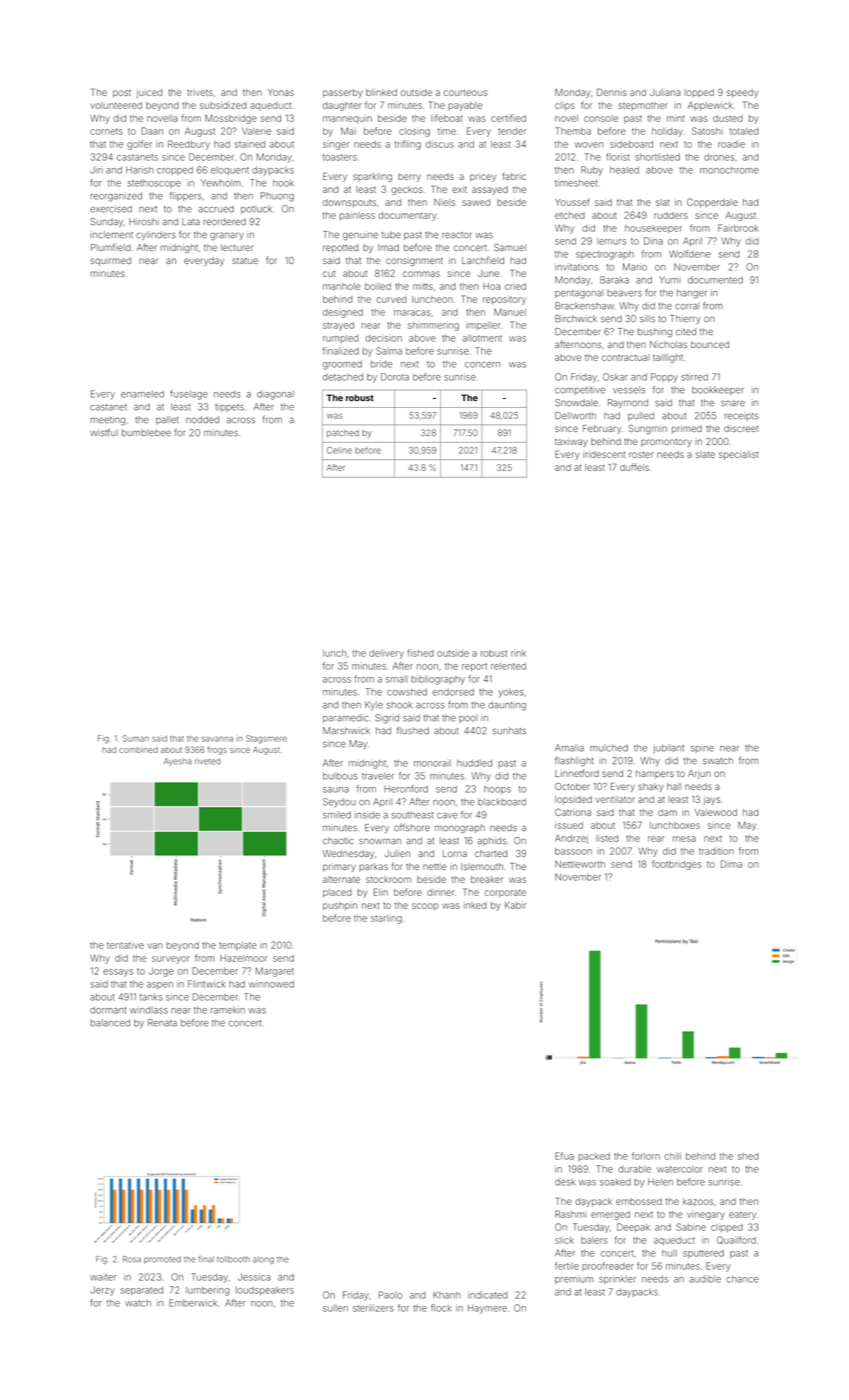 The image size is (849, 1400). What do you see at coordinates (338, 326) in the screenshot?
I see `strayed` at bounding box center [338, 326].
